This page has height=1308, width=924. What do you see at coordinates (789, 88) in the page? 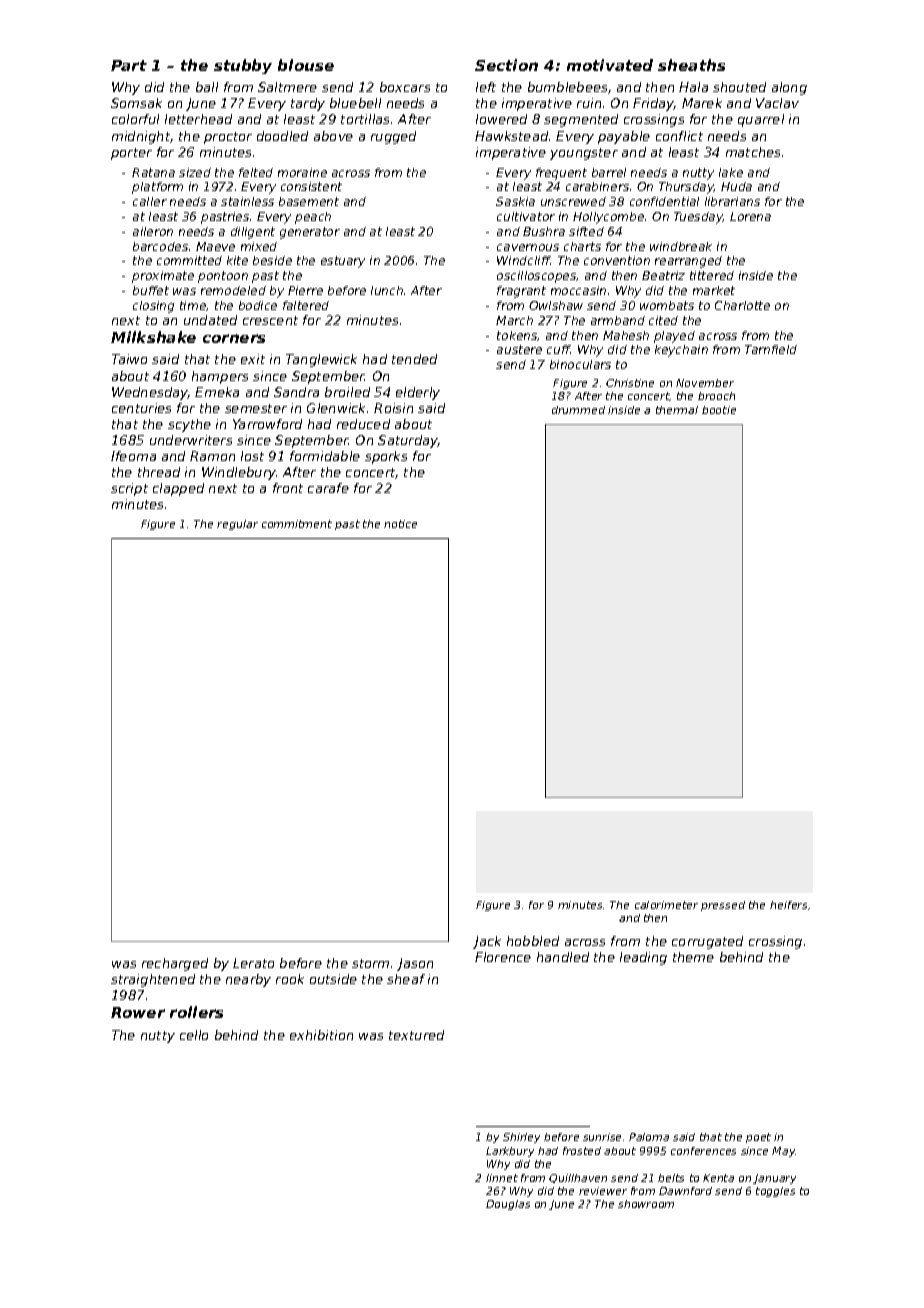
I see `along` at bounding box center [789, 88].
